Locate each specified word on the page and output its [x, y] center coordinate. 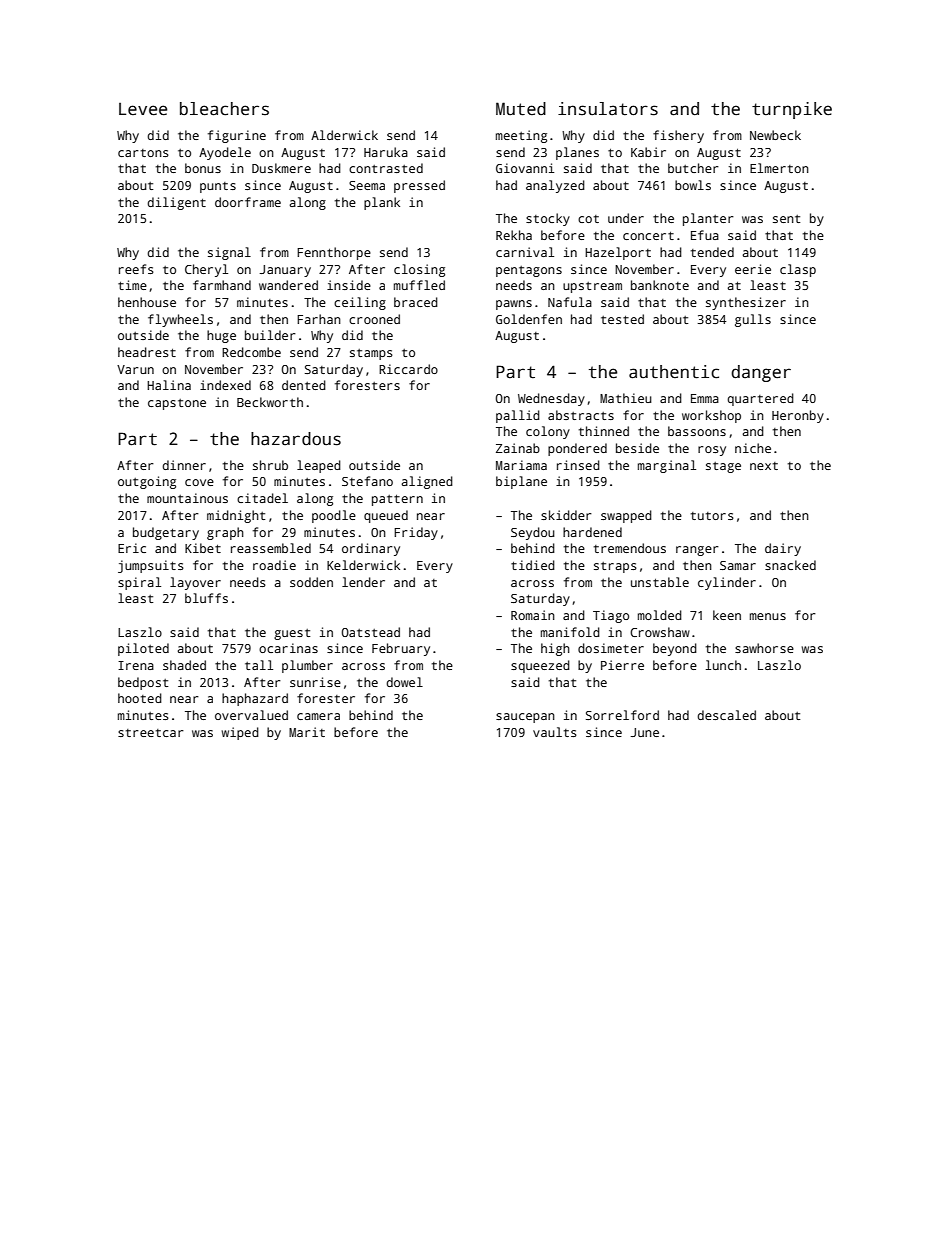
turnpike [792, 110]
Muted [521, 109]
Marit [307, 732]
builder [270, 335]
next [764, 466]
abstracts [581, 415]
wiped [240, 733]
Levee [143, 109]
